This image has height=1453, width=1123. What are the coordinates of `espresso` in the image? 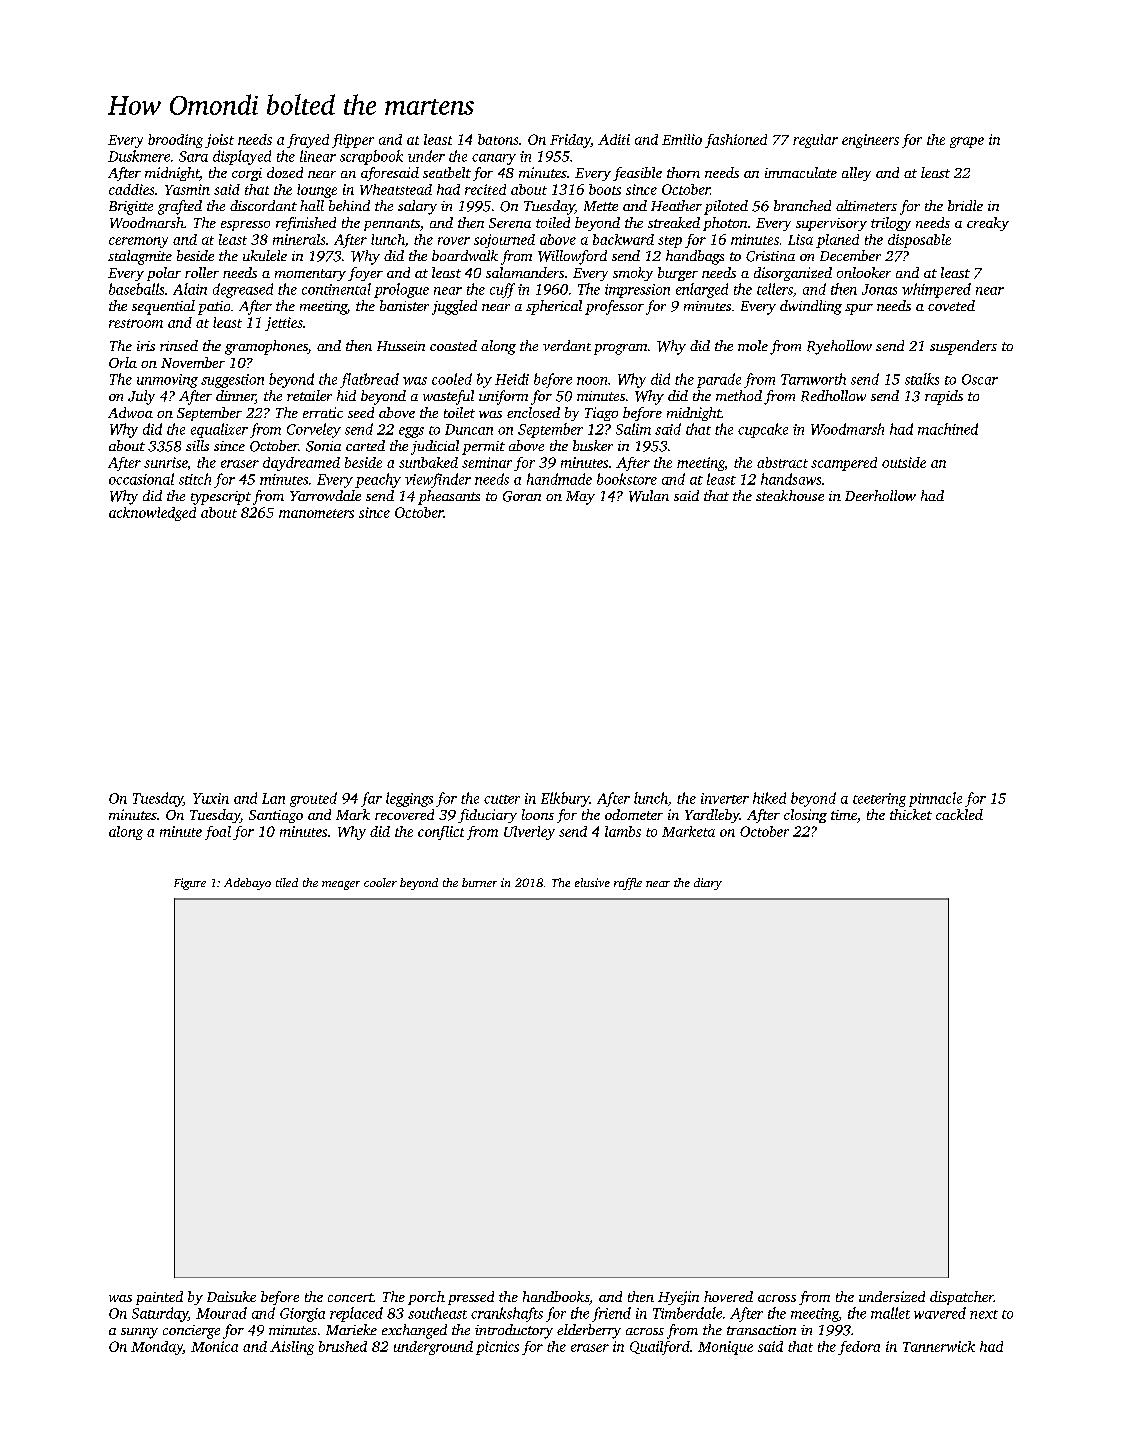 It's located at (245, 226).
